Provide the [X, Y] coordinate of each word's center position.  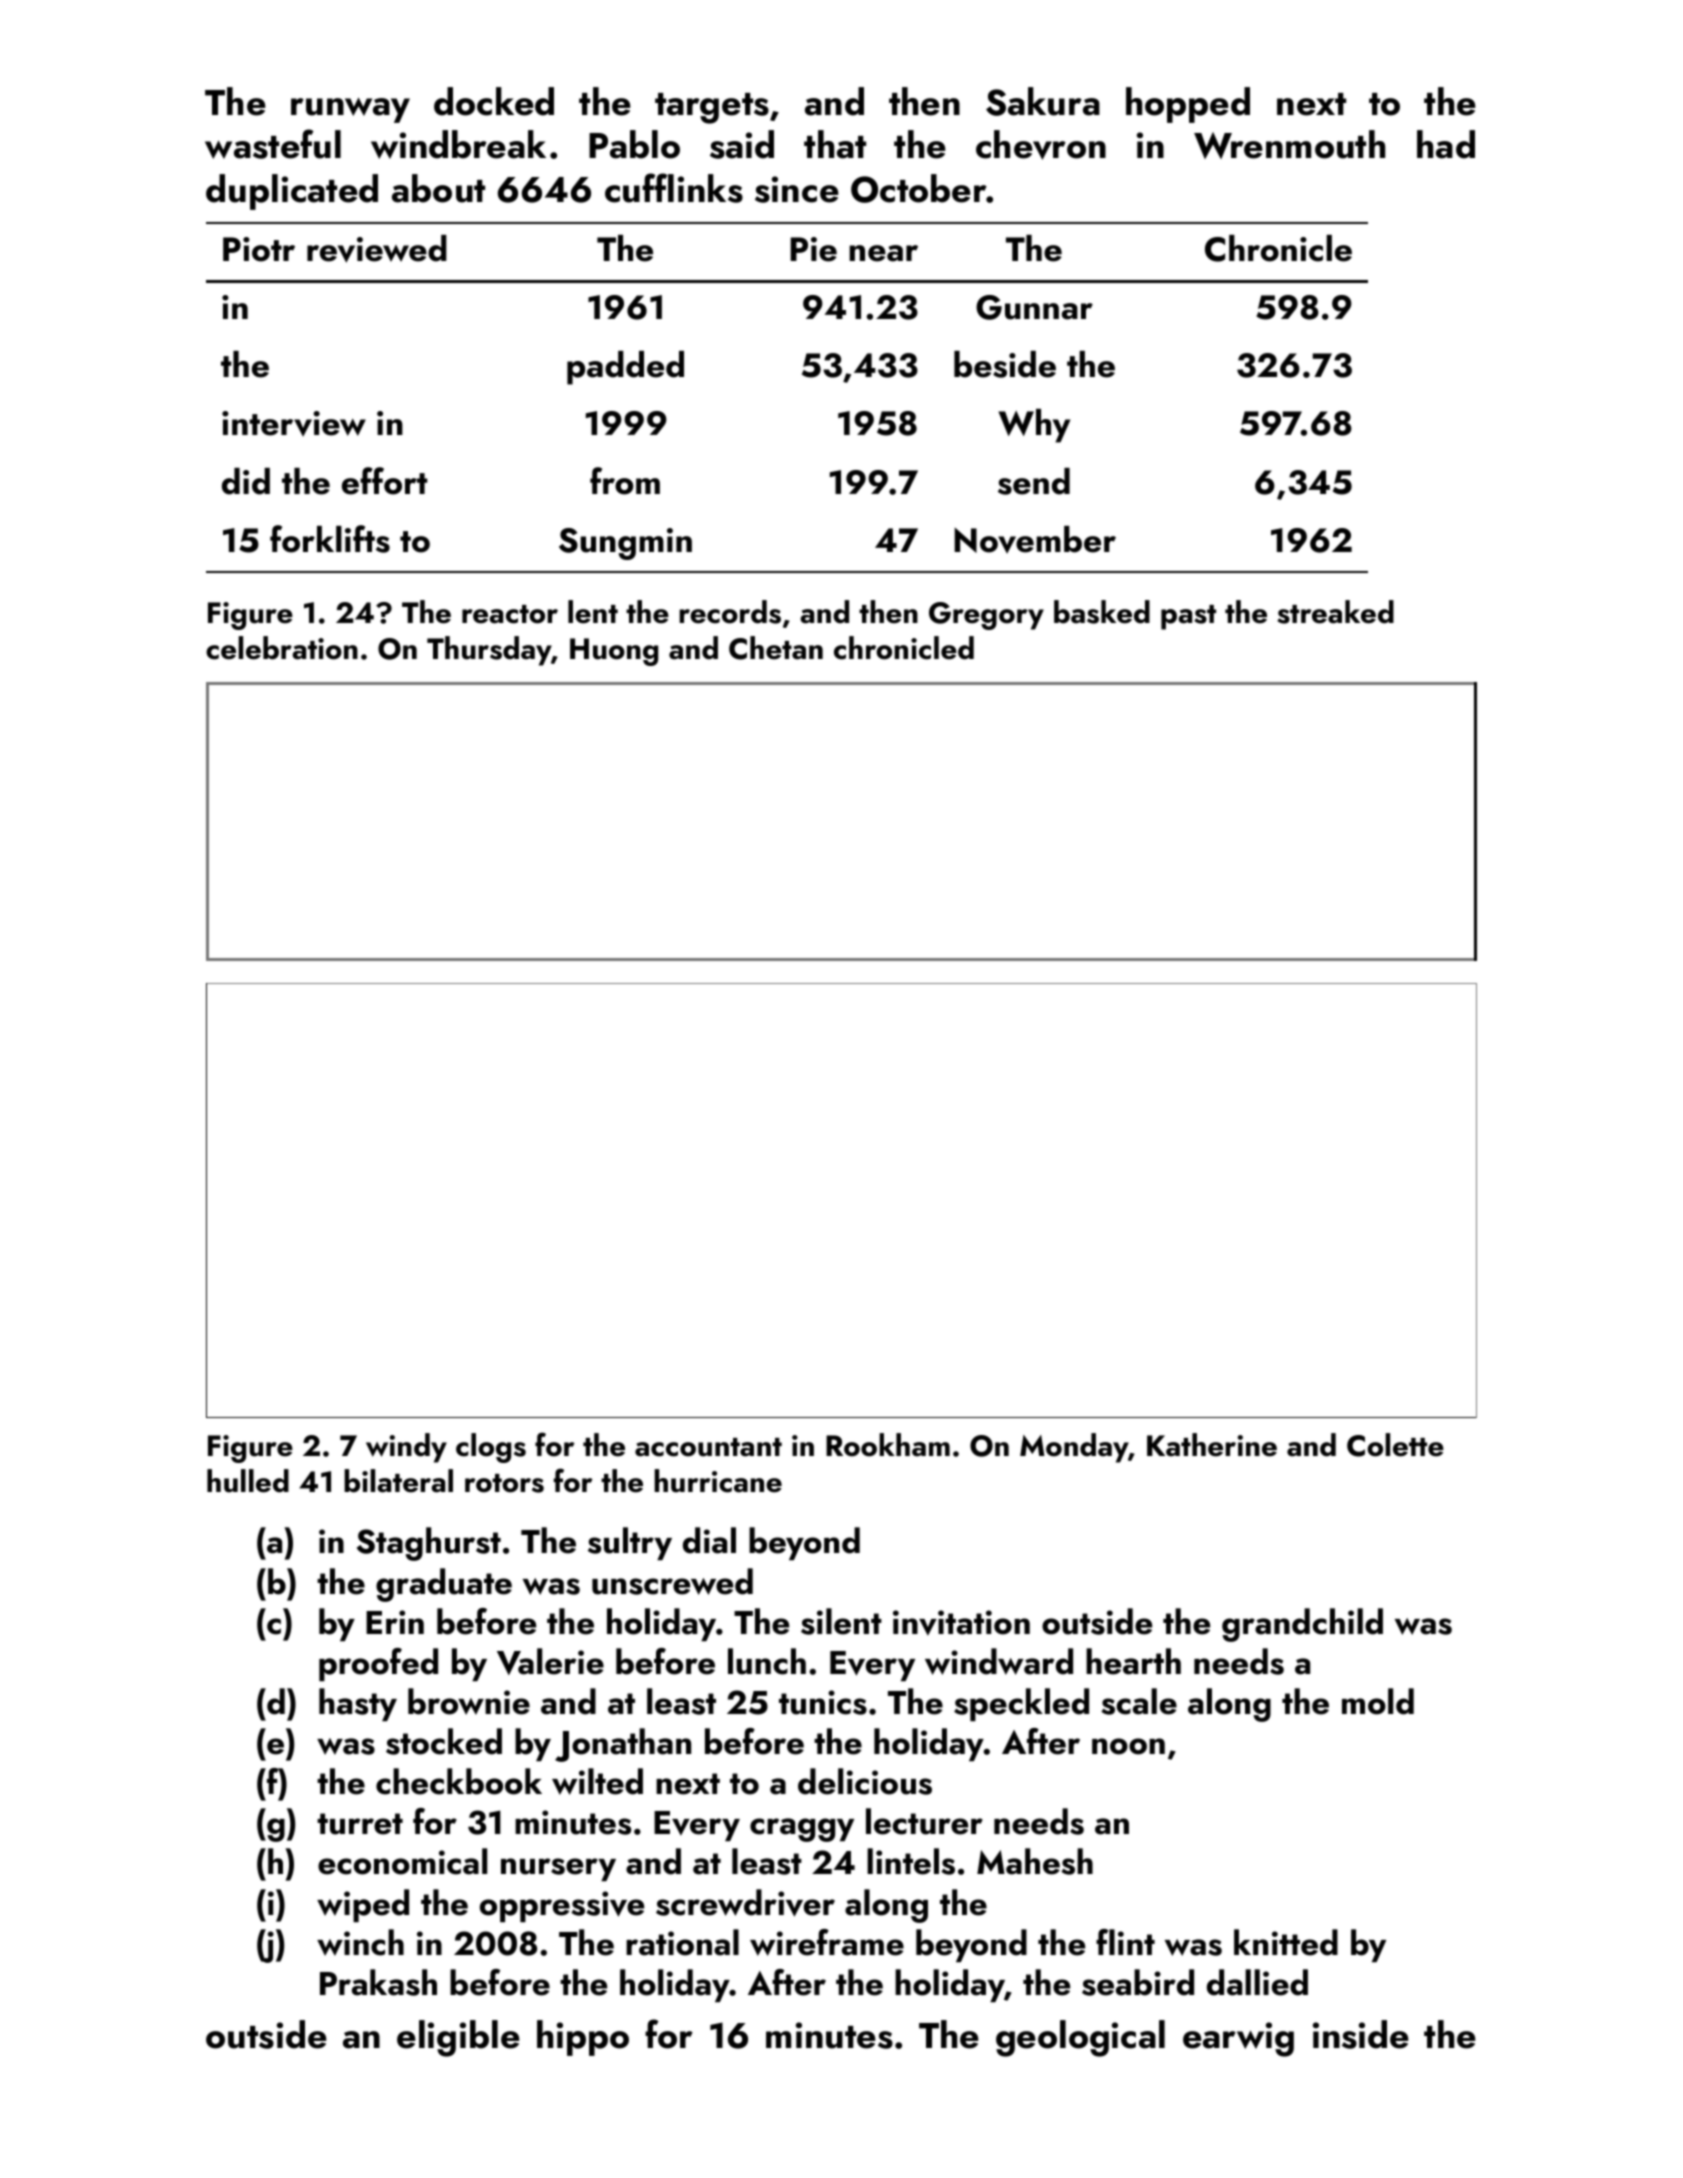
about [438, 188]
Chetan [776, 648]
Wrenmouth [1289, 144]
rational [682, 1942]
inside [1361, 2034]
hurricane [718, 1481]
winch [360, 1942]
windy [406, 1448]
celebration [282, 648]
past [1188, 617]
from [625, 481]
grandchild [1302, 1625]
